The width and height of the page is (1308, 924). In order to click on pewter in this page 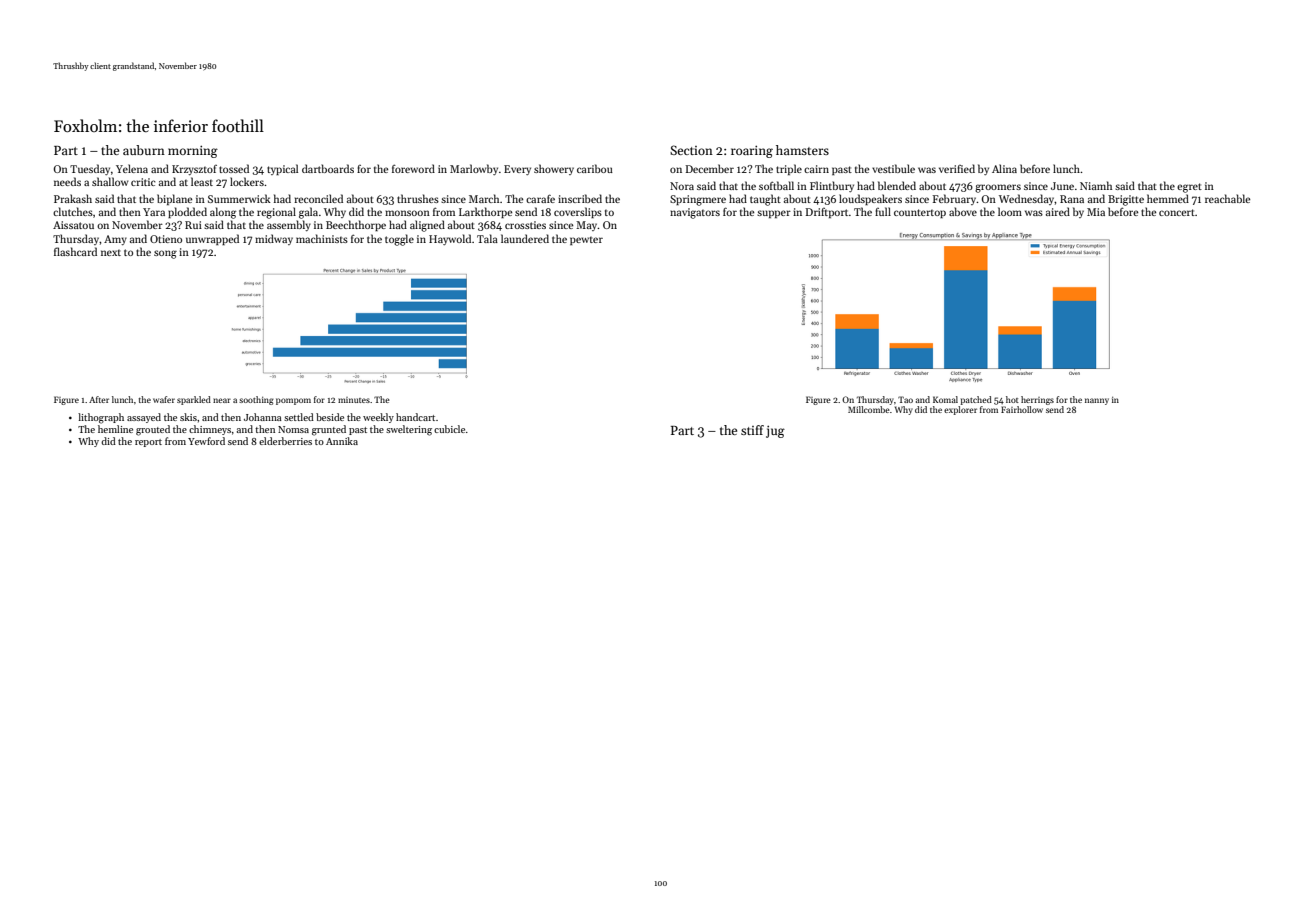, I will do `click(586, 241)`.
